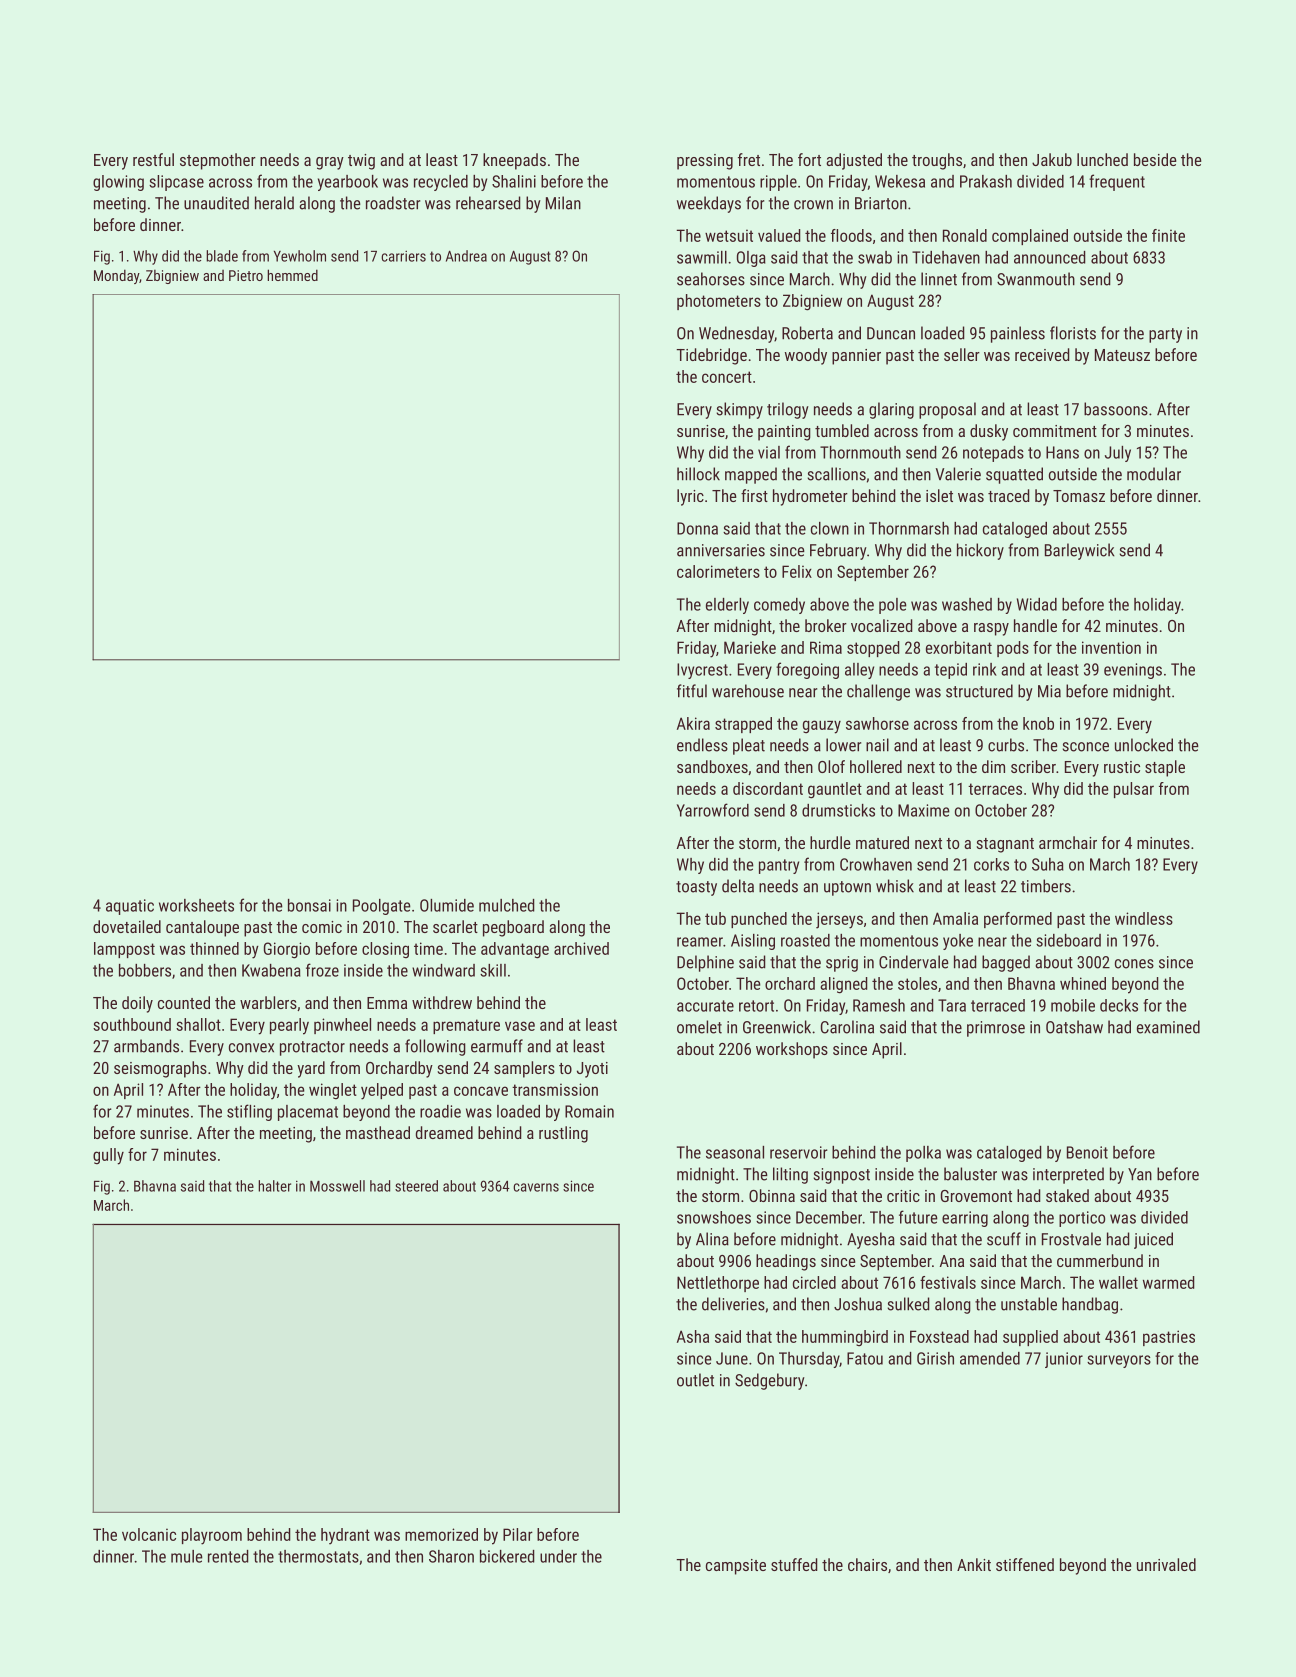  I want to click on fret, so click(749, 159).
